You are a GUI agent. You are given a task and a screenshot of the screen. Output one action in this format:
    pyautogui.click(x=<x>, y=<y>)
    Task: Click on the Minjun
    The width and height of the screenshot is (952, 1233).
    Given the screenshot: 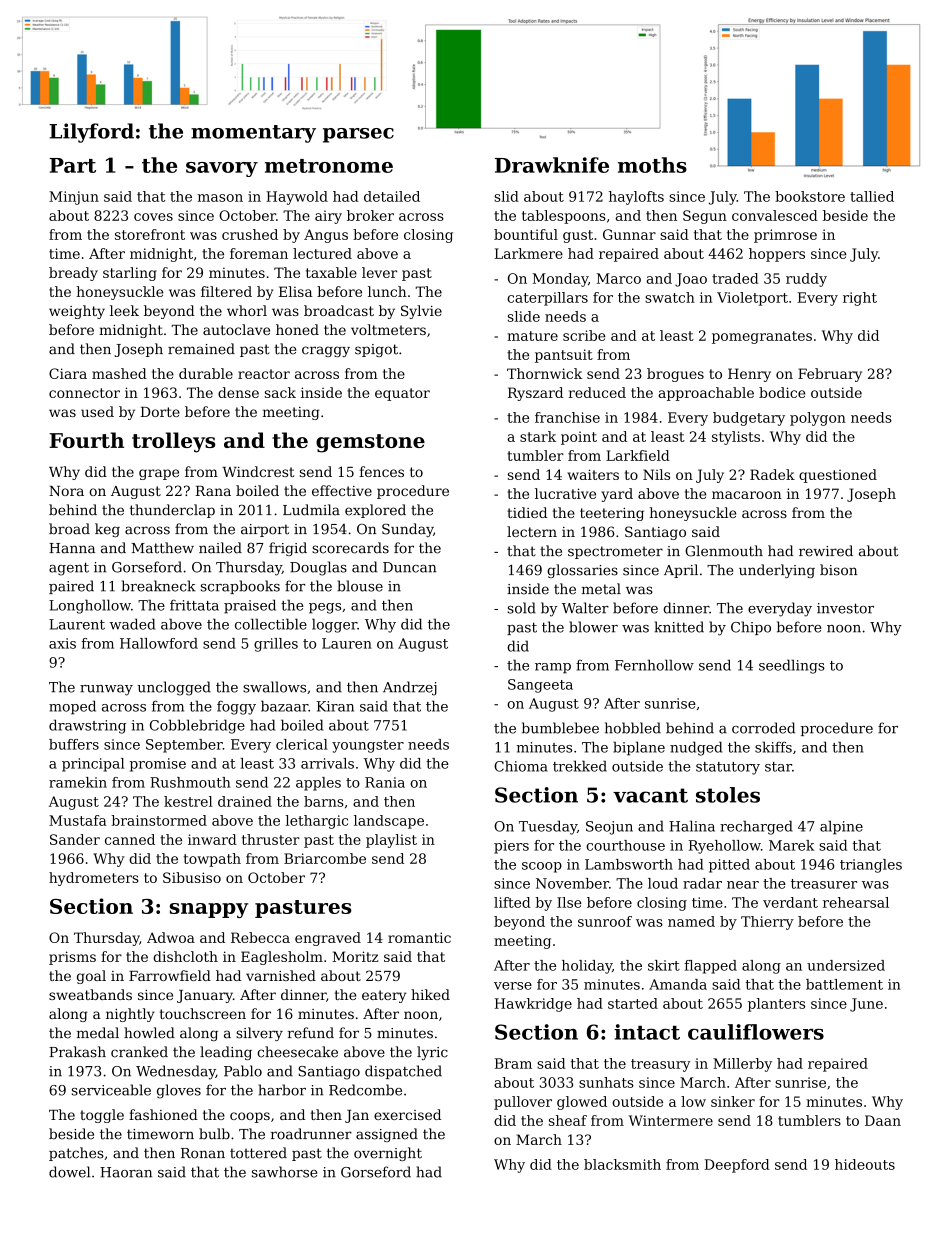 What is the action you would take?
    pyautogui.click(x=74, y=198)
